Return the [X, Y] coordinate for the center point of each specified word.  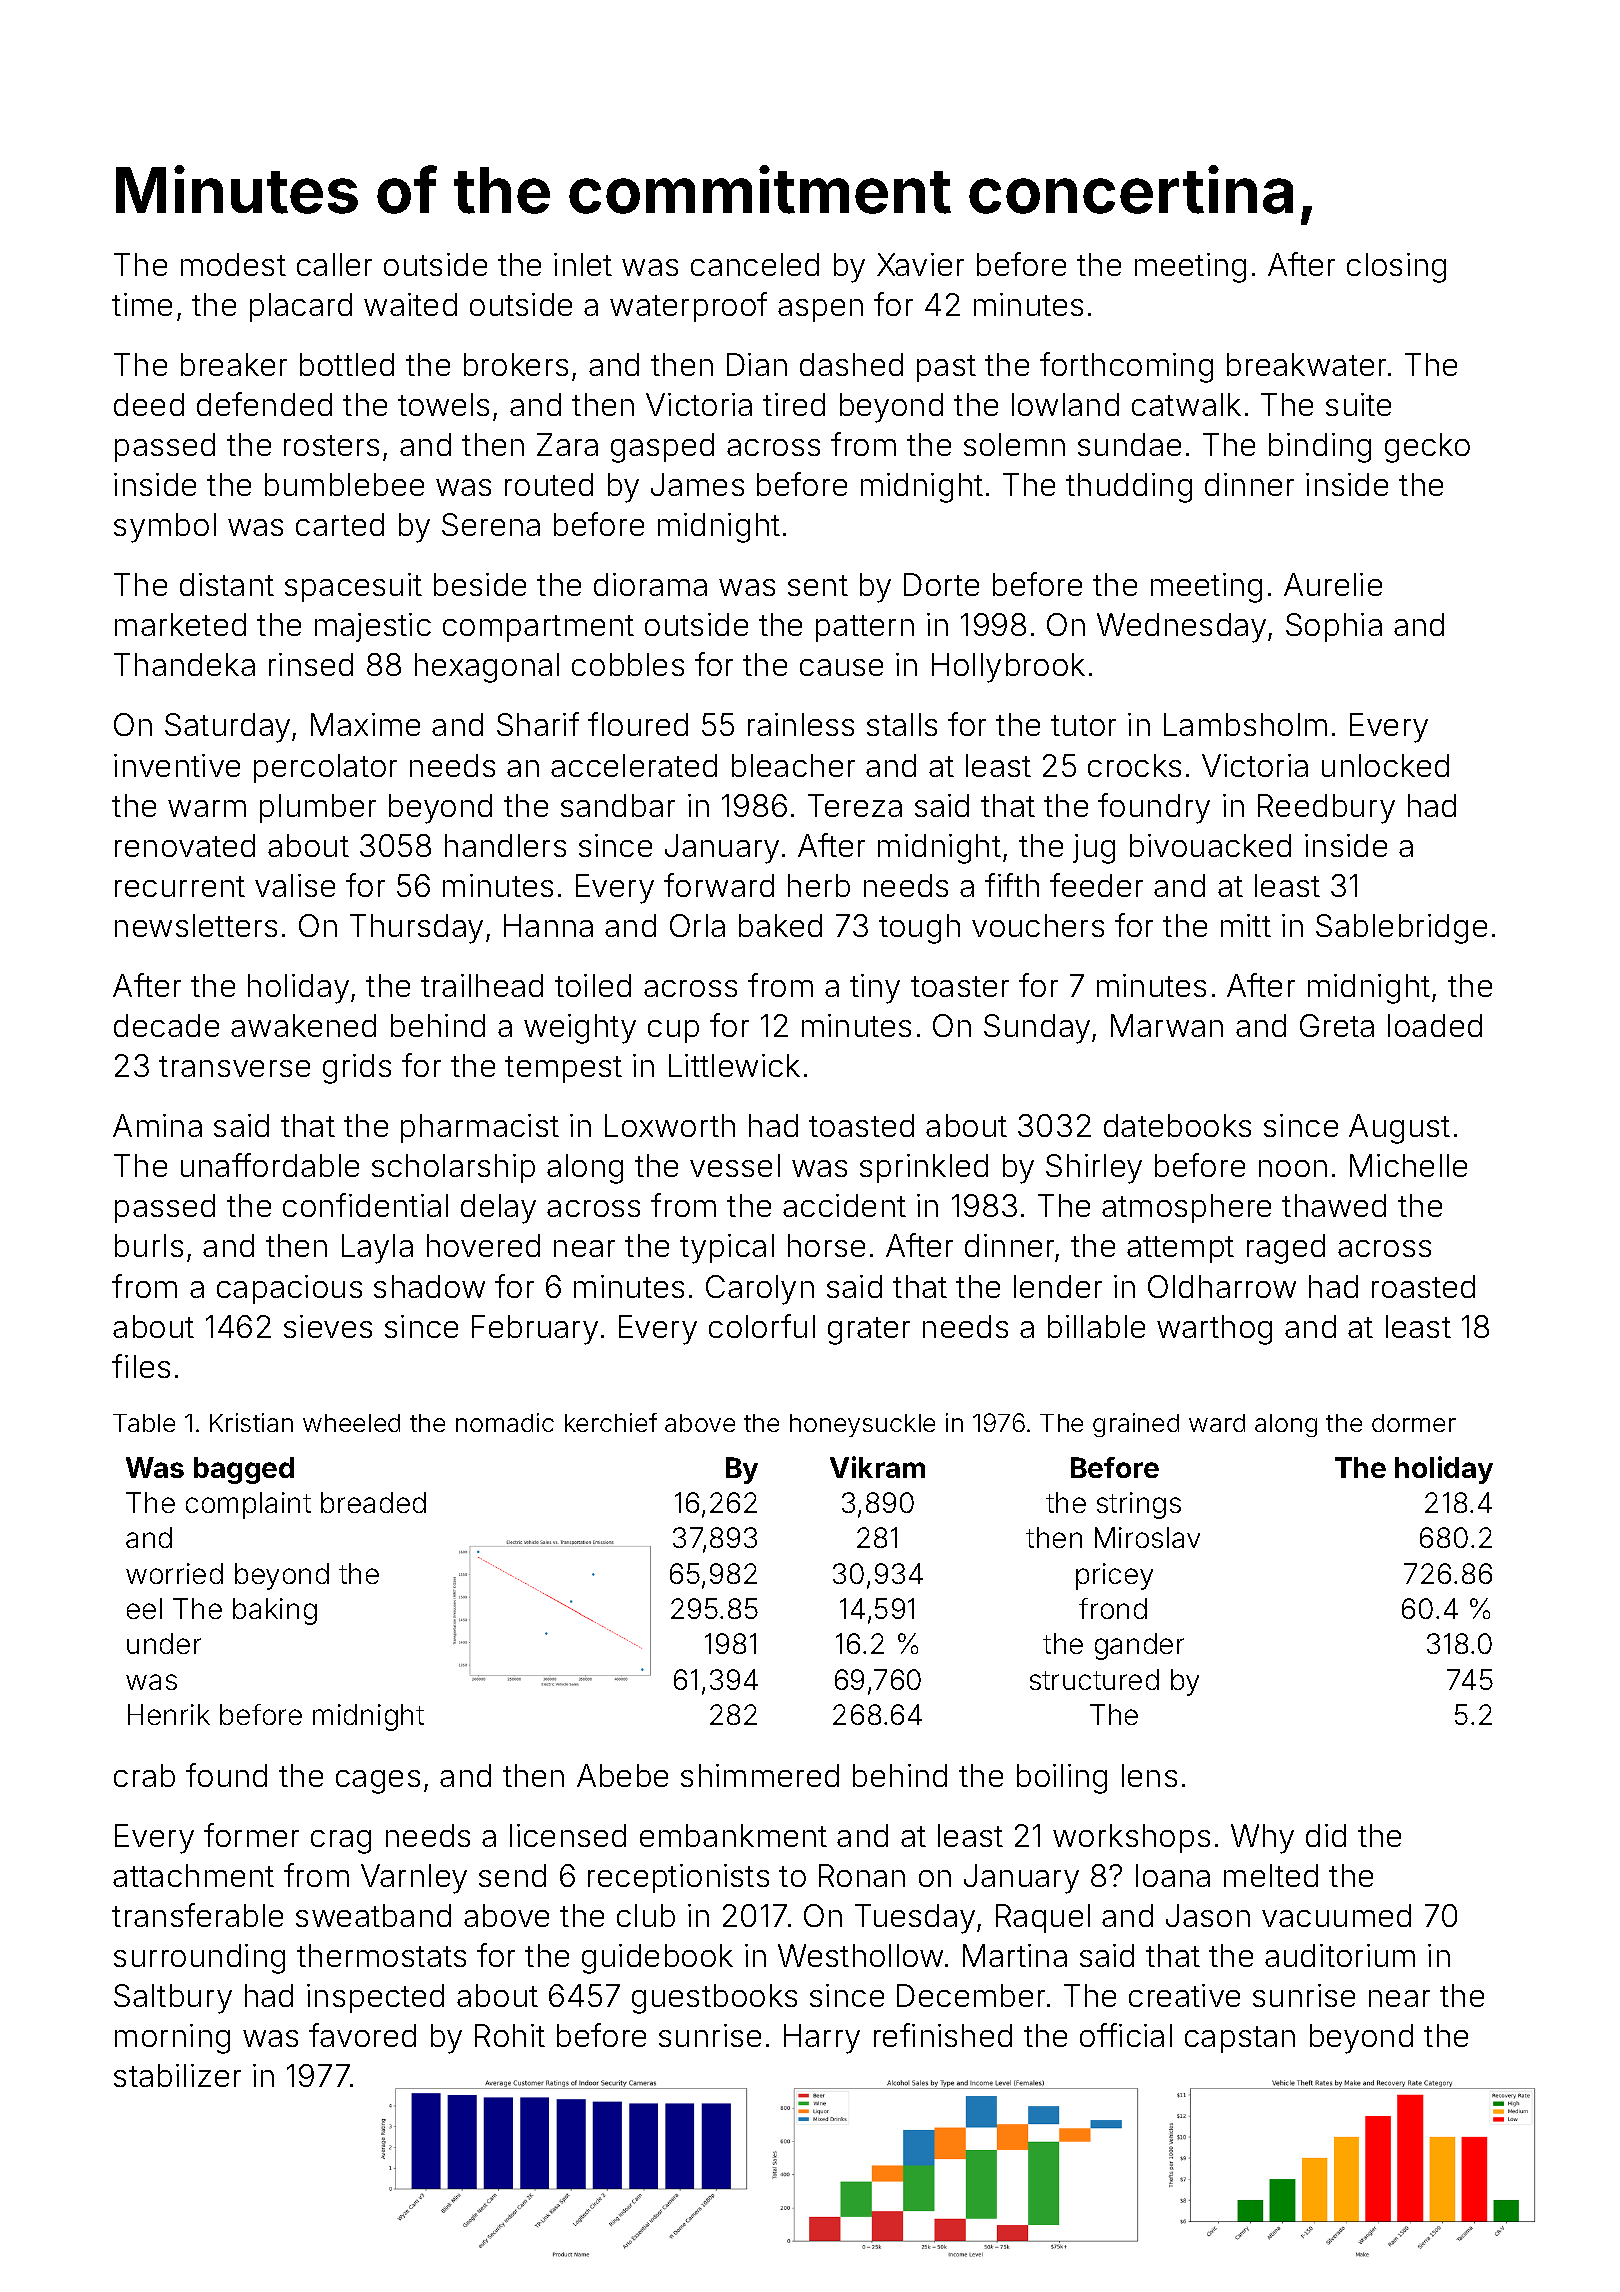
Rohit [510, 2035]
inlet [583, 264]
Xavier [920, 264]
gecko [1427, 448]
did [1326, 1835]
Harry [822, 2039]
